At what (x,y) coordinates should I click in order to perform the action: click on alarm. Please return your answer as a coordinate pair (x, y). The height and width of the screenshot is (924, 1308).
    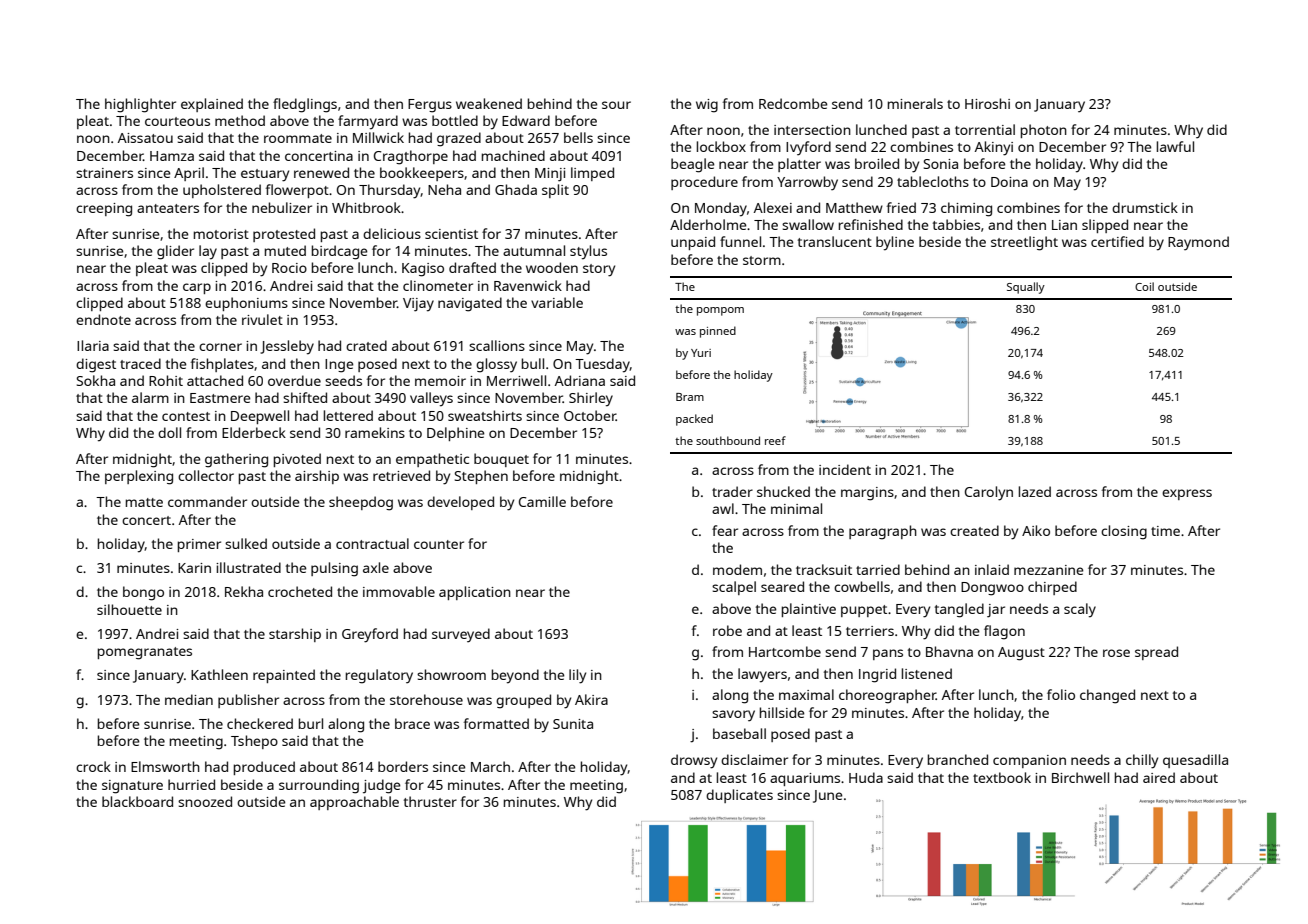
    Looking at the image, I should click on (150, 397).
